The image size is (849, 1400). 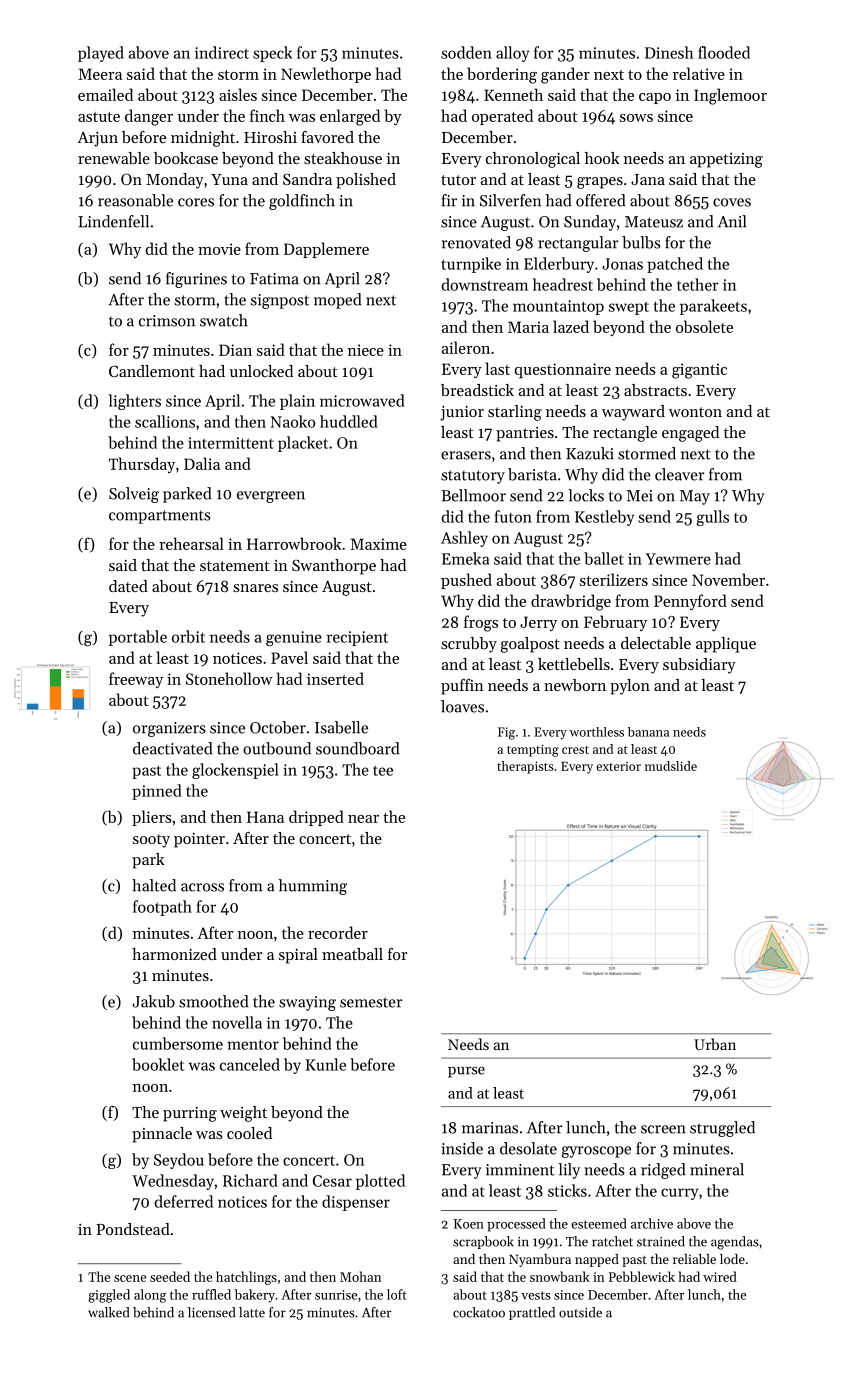 What do you see at coordinates (528, 327) in the image?
I see `Maria` at bounding box center [528, 327].
